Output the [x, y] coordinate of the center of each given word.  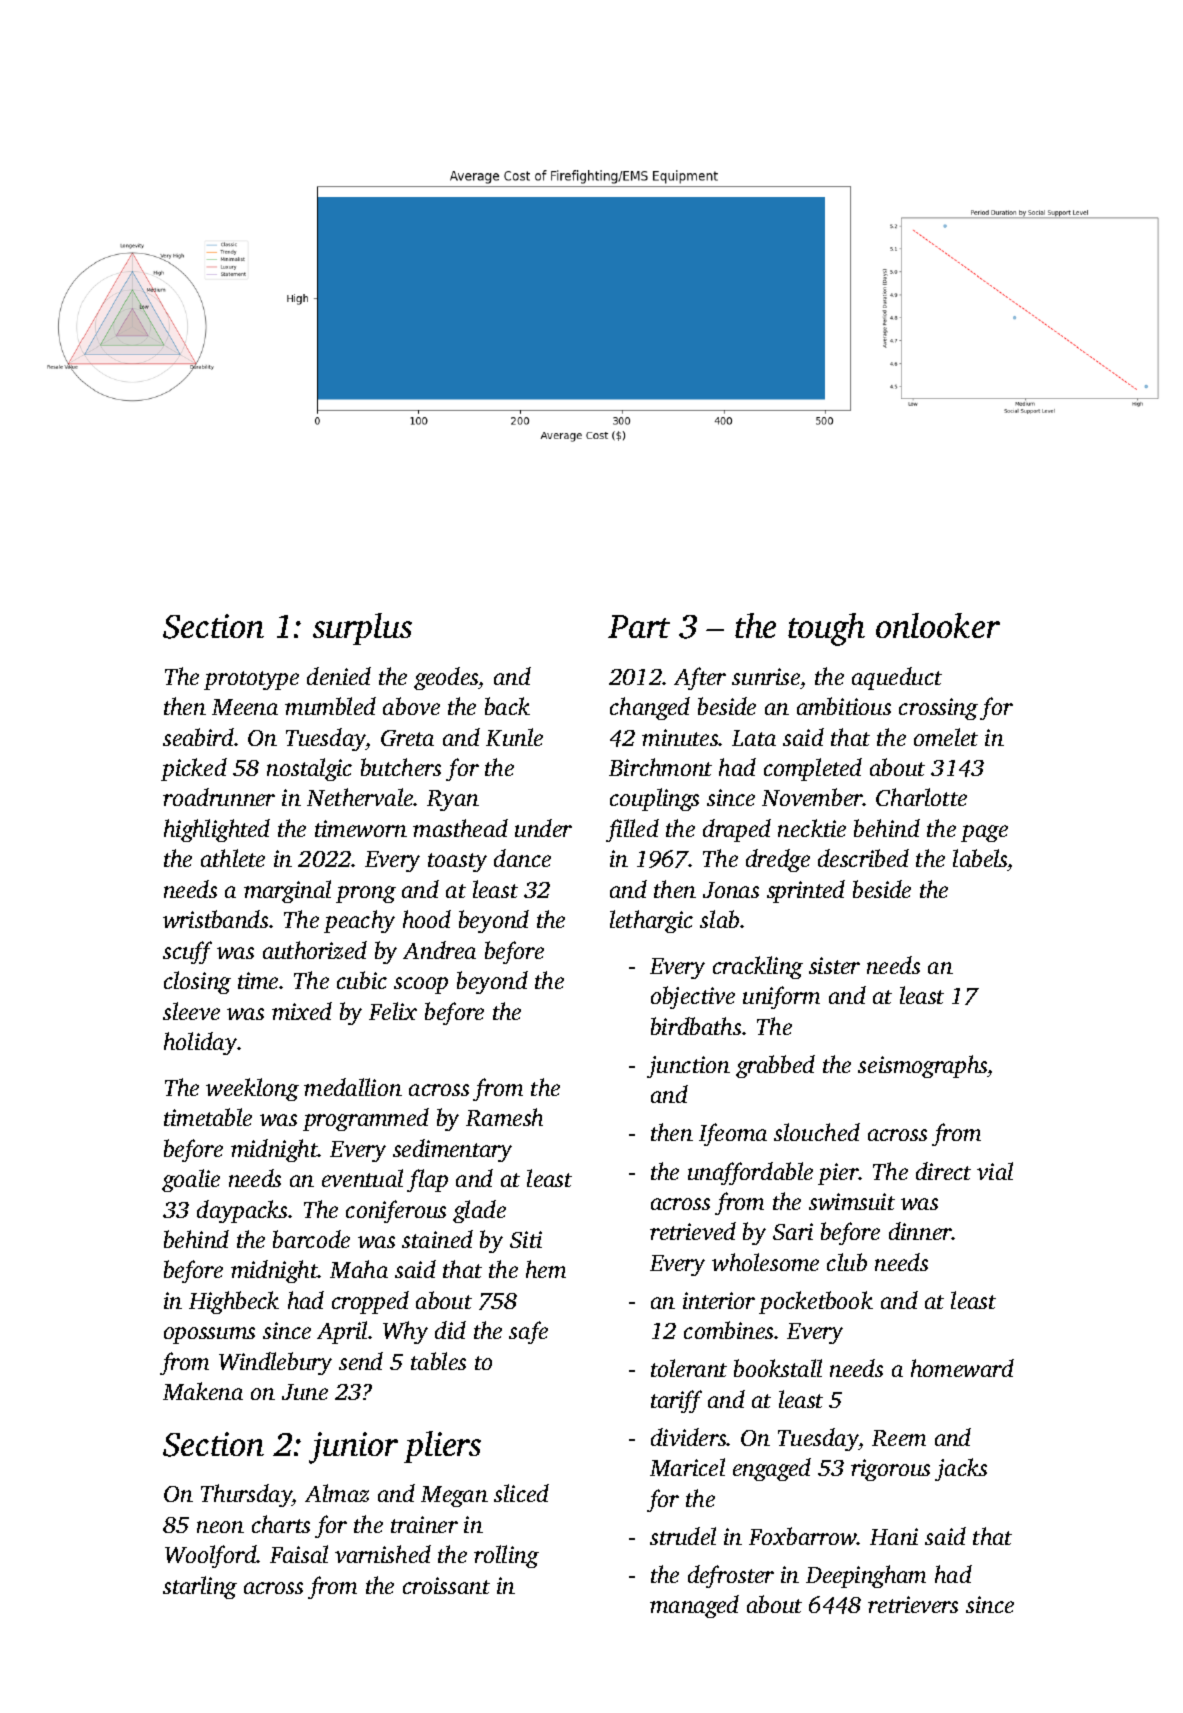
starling [200, 1587]
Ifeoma [733, 1134]
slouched [817, 1132]
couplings [654, 799]
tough [826, 629]
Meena [245, 707]
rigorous [890, 1470]
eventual [362, 1178]
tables [438, 1361]
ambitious [844, 706]
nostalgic [309, 769]
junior [353, 1448]
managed [694, 1606]
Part [639, 626]
